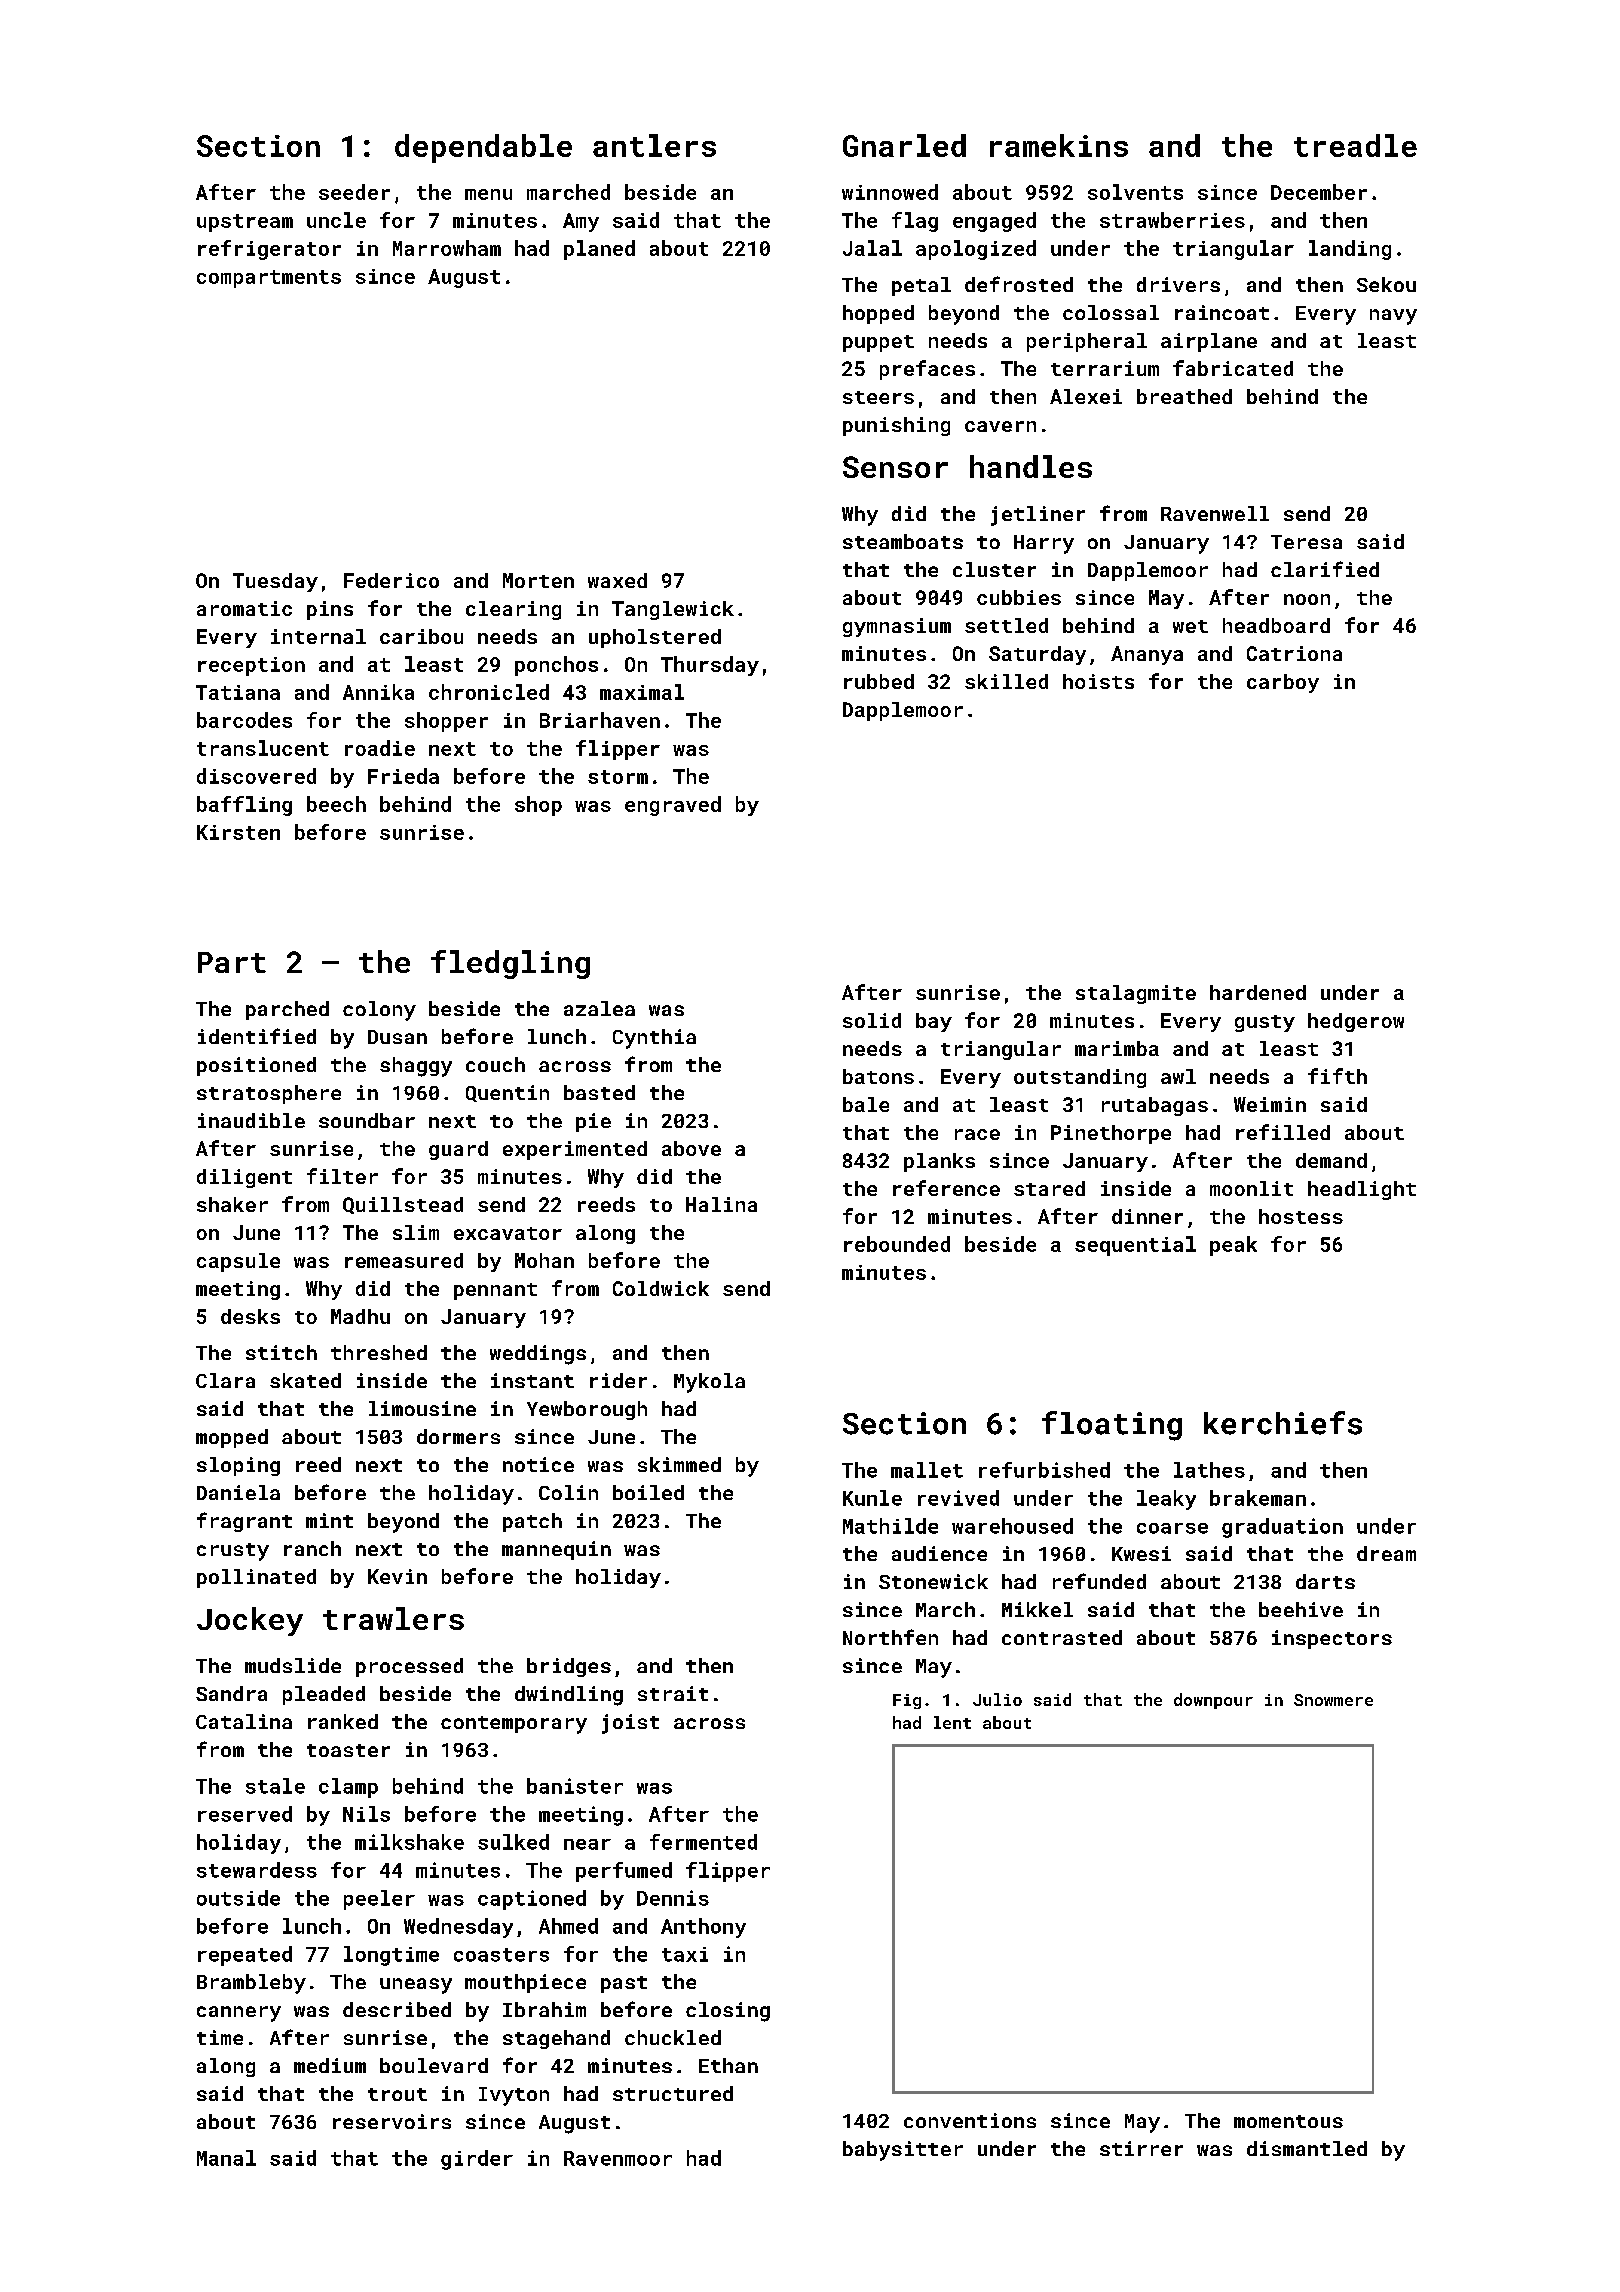 This screenshot has width=1620, height=2292. Describe the element at coordinates (934, 1022) in the screenshot. I see `bay` at that location.
